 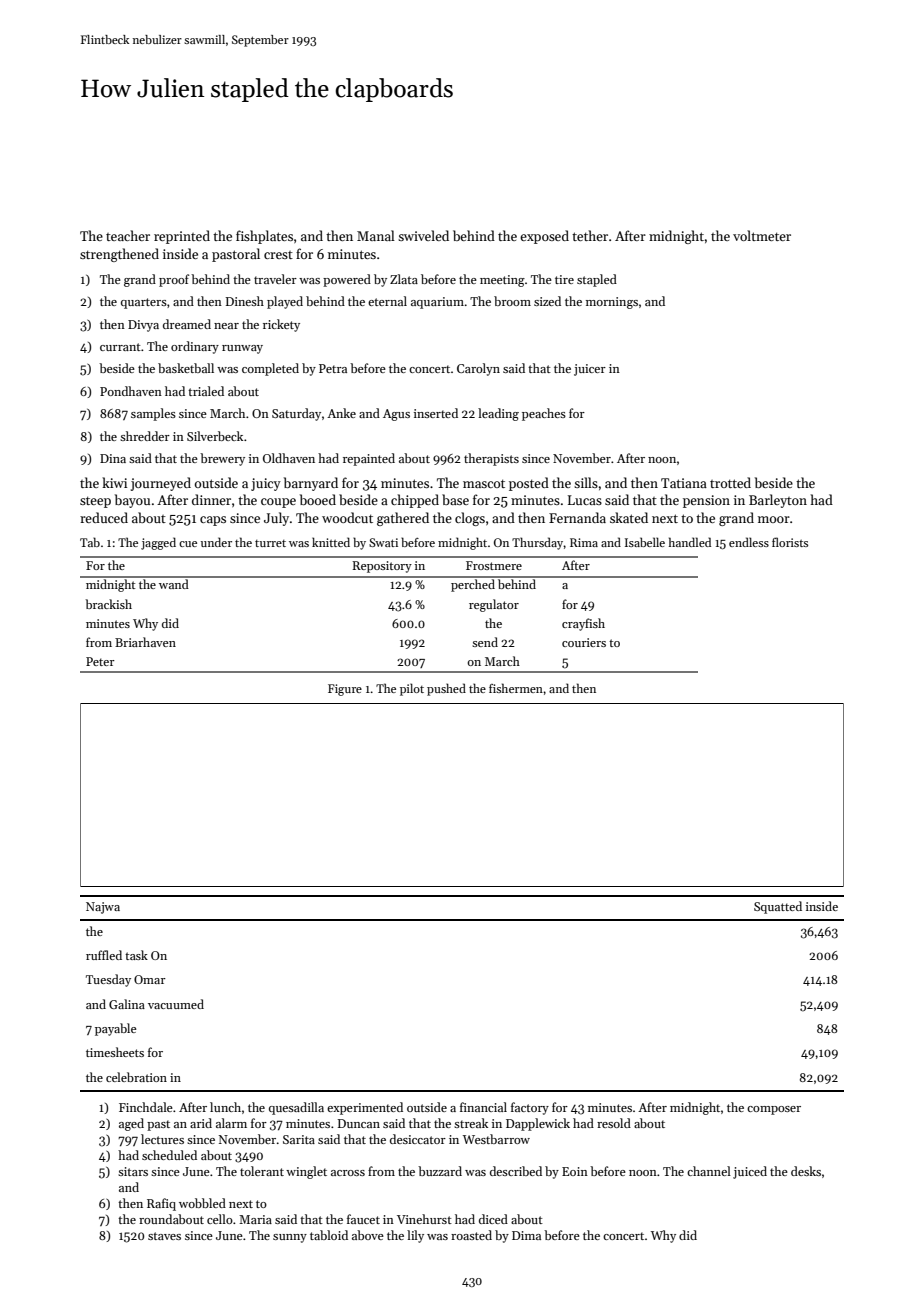 What do you see at coordinates (128, 235) in the screenshot?
I see `teacher` at bounding box center [128, 235].
